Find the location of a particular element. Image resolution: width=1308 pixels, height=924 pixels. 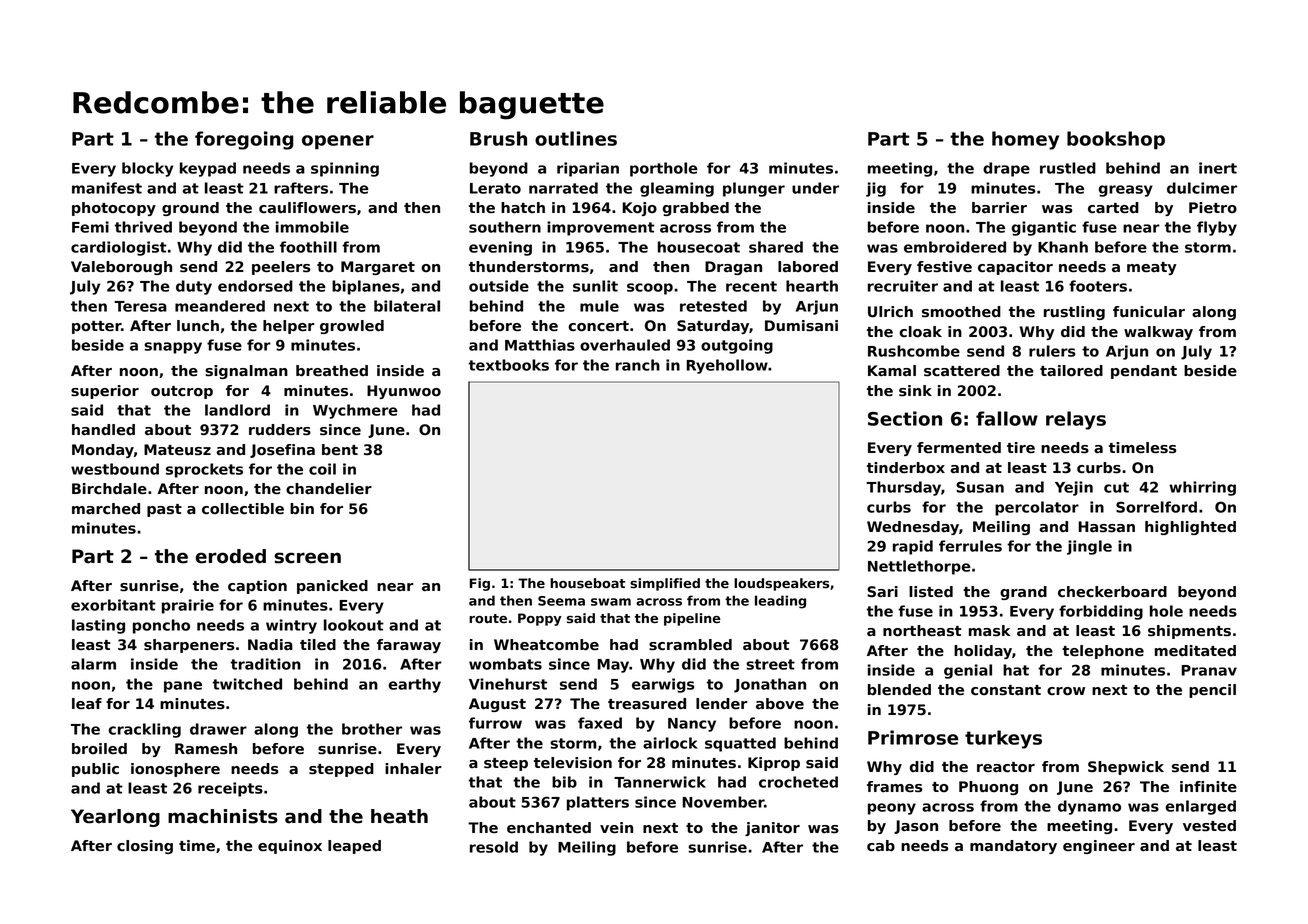

alarm is located at coordinates (93, 664).
